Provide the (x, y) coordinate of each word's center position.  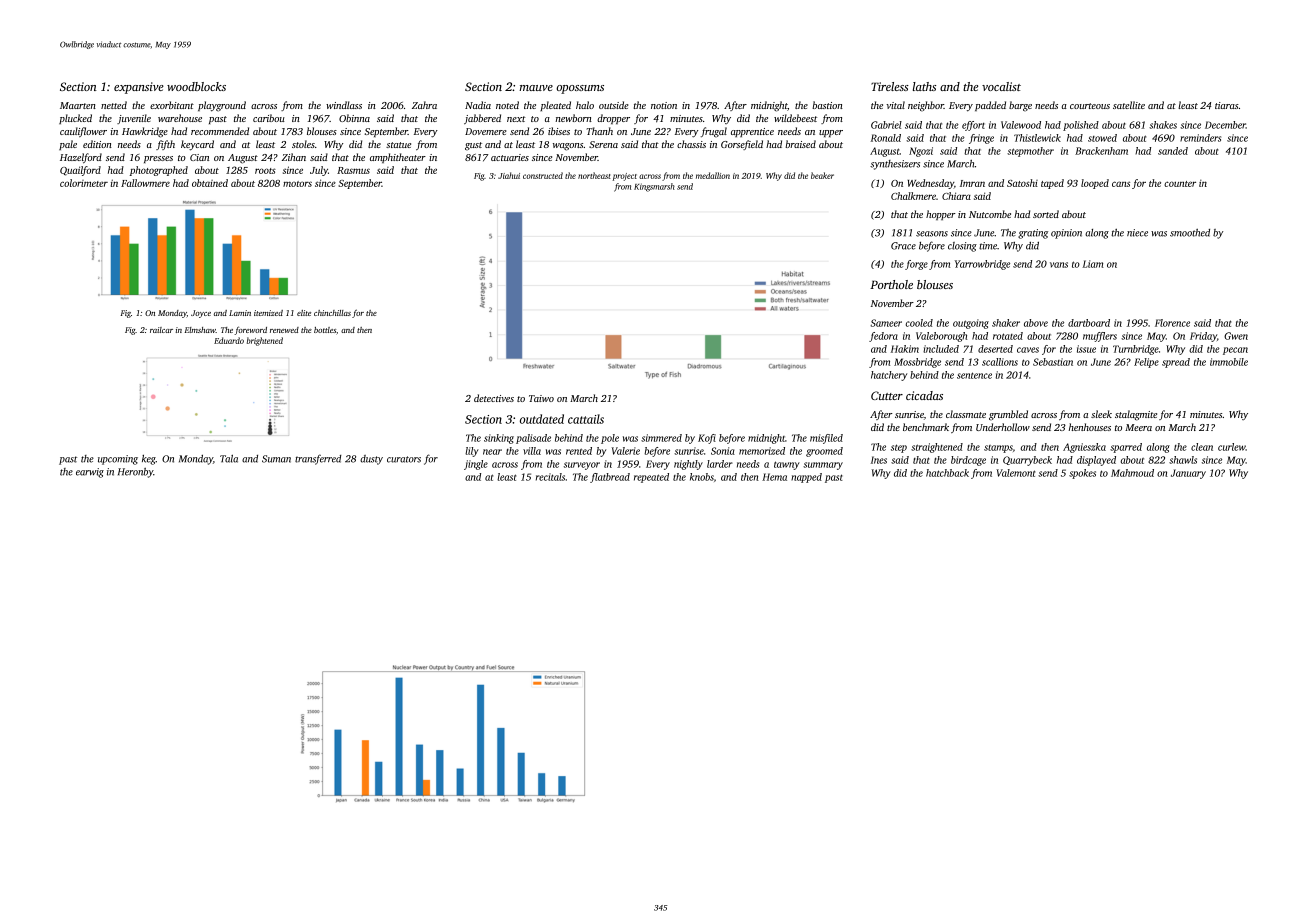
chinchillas (332, 313)
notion (664, 105)
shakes (1163, 125)
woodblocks (196, 86)
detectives (494, 398)
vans (1059, 265)
